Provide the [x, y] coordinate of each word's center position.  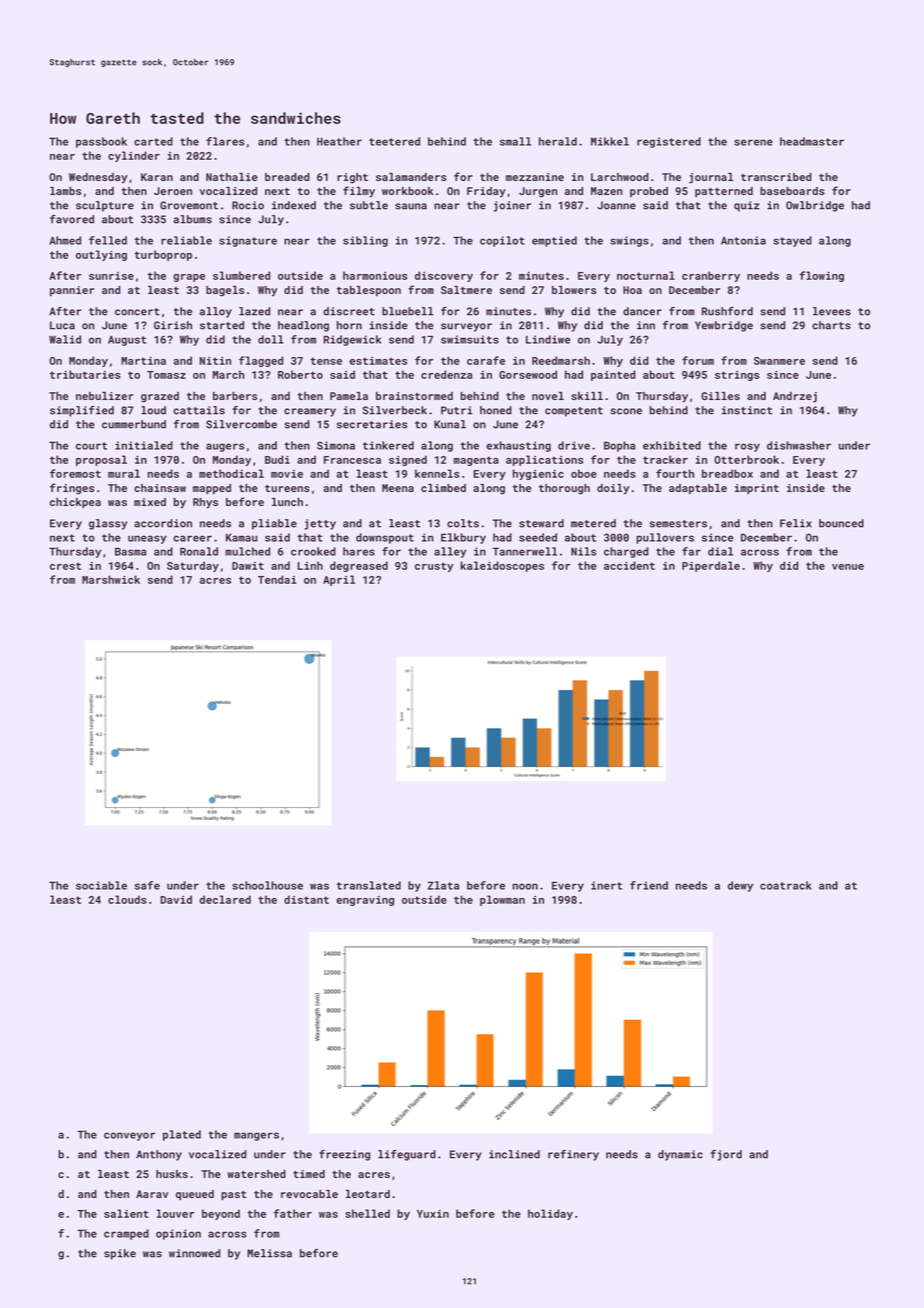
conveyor [129, 1136]
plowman [502, 900]
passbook [101, 142]
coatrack [786, 885]
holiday [550, 1214]
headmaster [812, 141]
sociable [101, 885]
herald [558, 141]
